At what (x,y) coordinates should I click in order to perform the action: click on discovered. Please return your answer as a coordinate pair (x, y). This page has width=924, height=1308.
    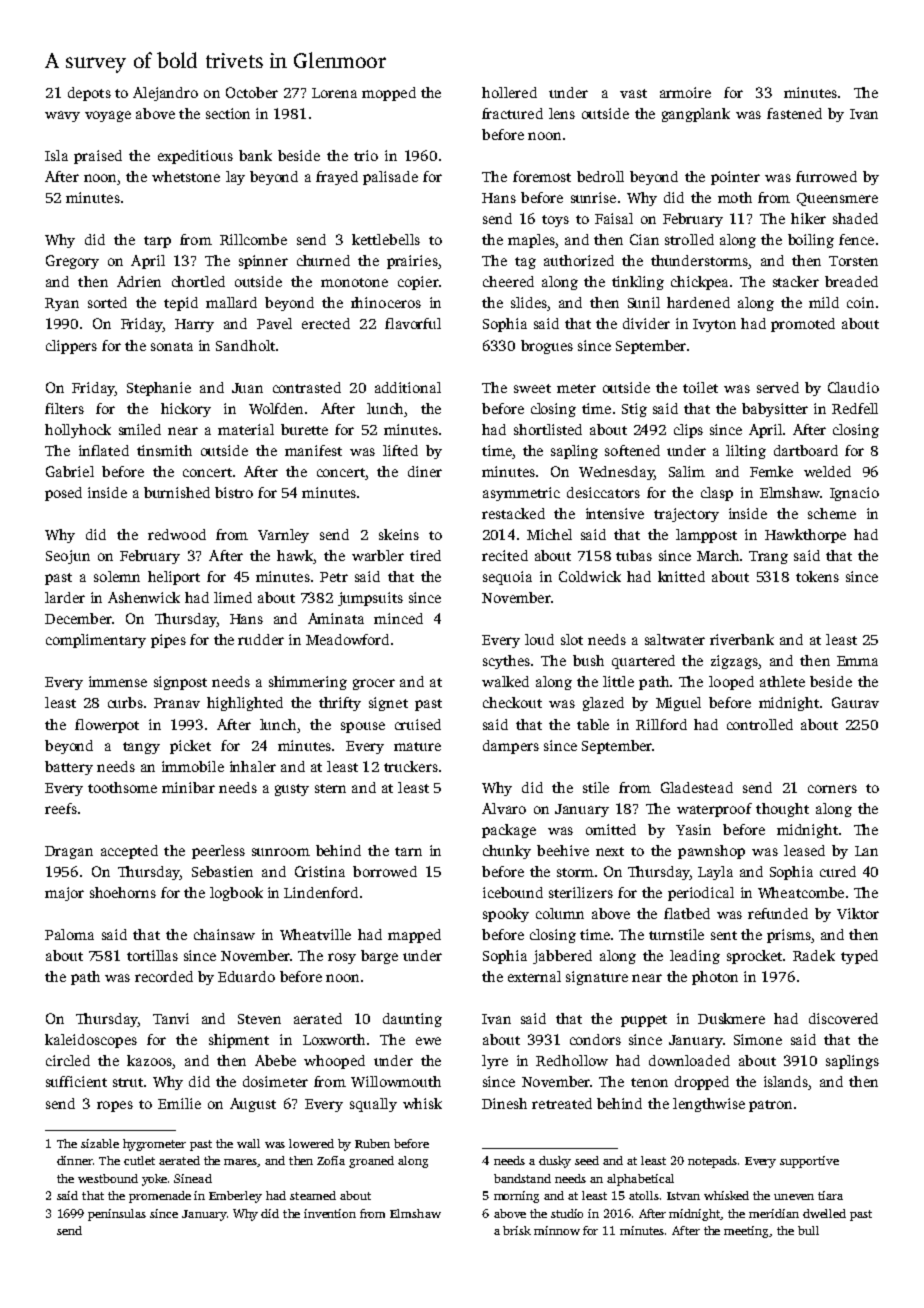
    Looking at the image, I should click on (843, 1018).
